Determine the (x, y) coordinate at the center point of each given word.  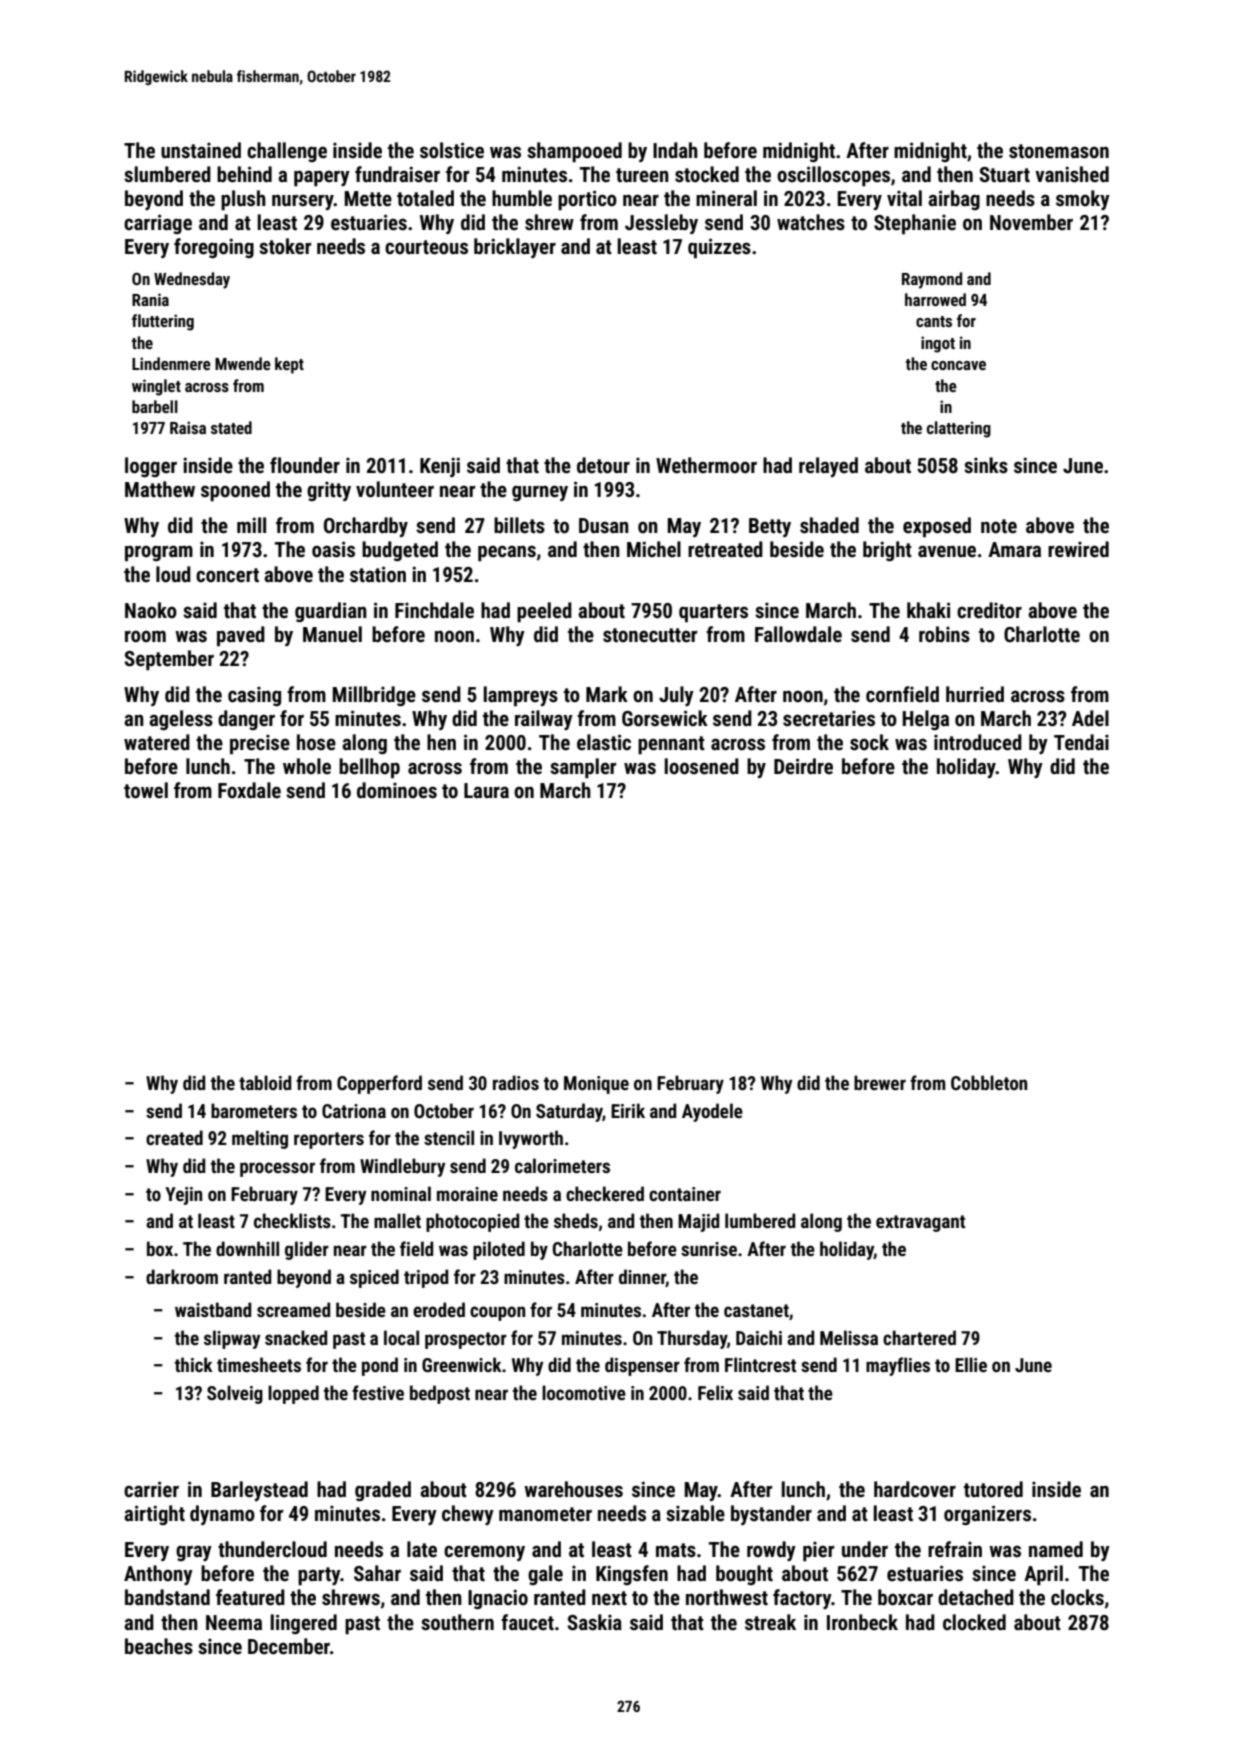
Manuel (332, 634)
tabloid (265, 1082)
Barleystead (259, 1491)
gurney (540, 493)
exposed (937, 527)
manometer (545, 1514)
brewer (880, 1082)
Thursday (692, 1339)
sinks (986, 465)
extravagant (920, 1223)
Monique (596, 1085)
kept (289, 365)
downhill (247, 1248)
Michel (654, 549)
